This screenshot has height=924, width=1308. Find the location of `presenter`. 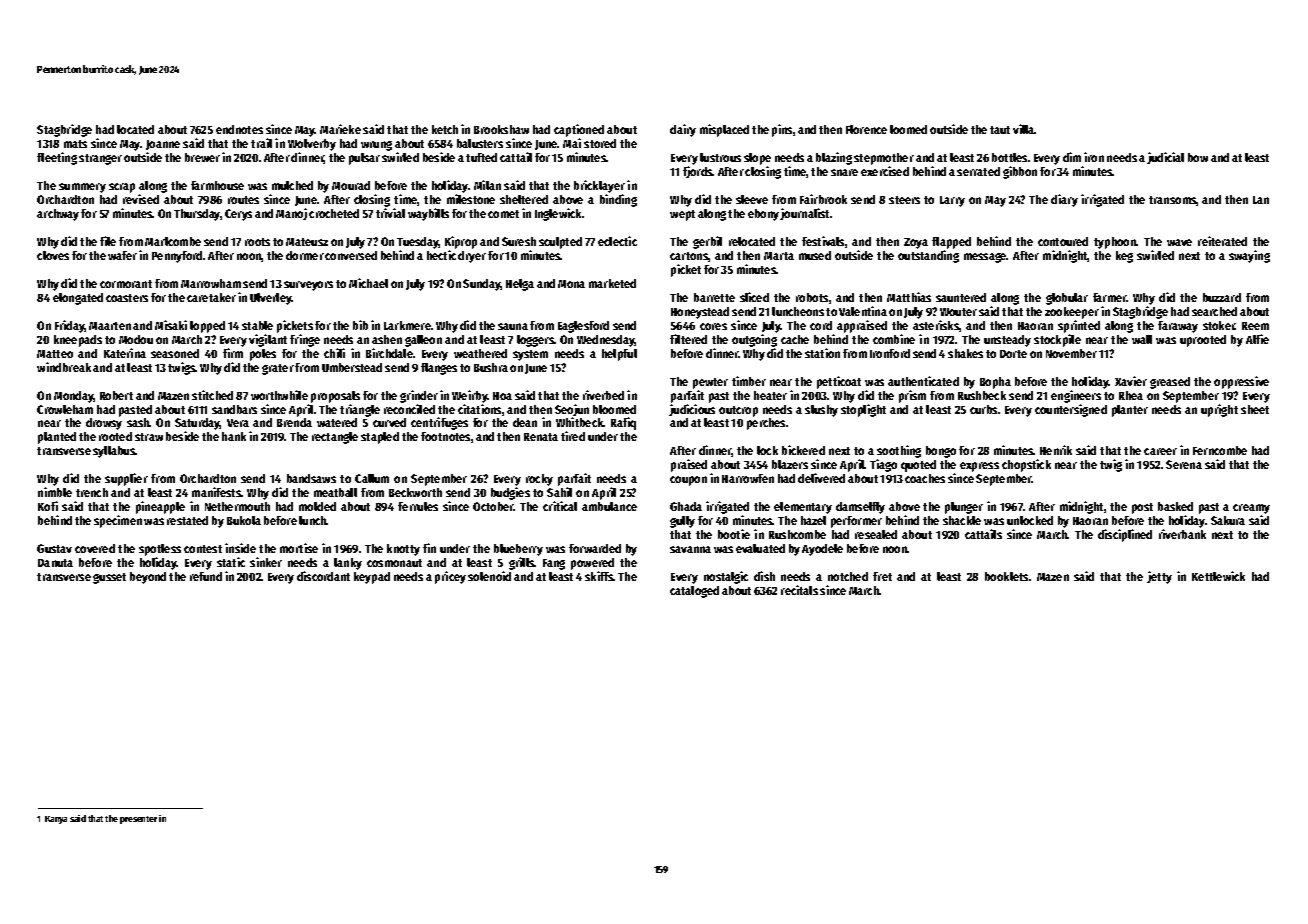

presenter is located at coordinates (138, 820).
